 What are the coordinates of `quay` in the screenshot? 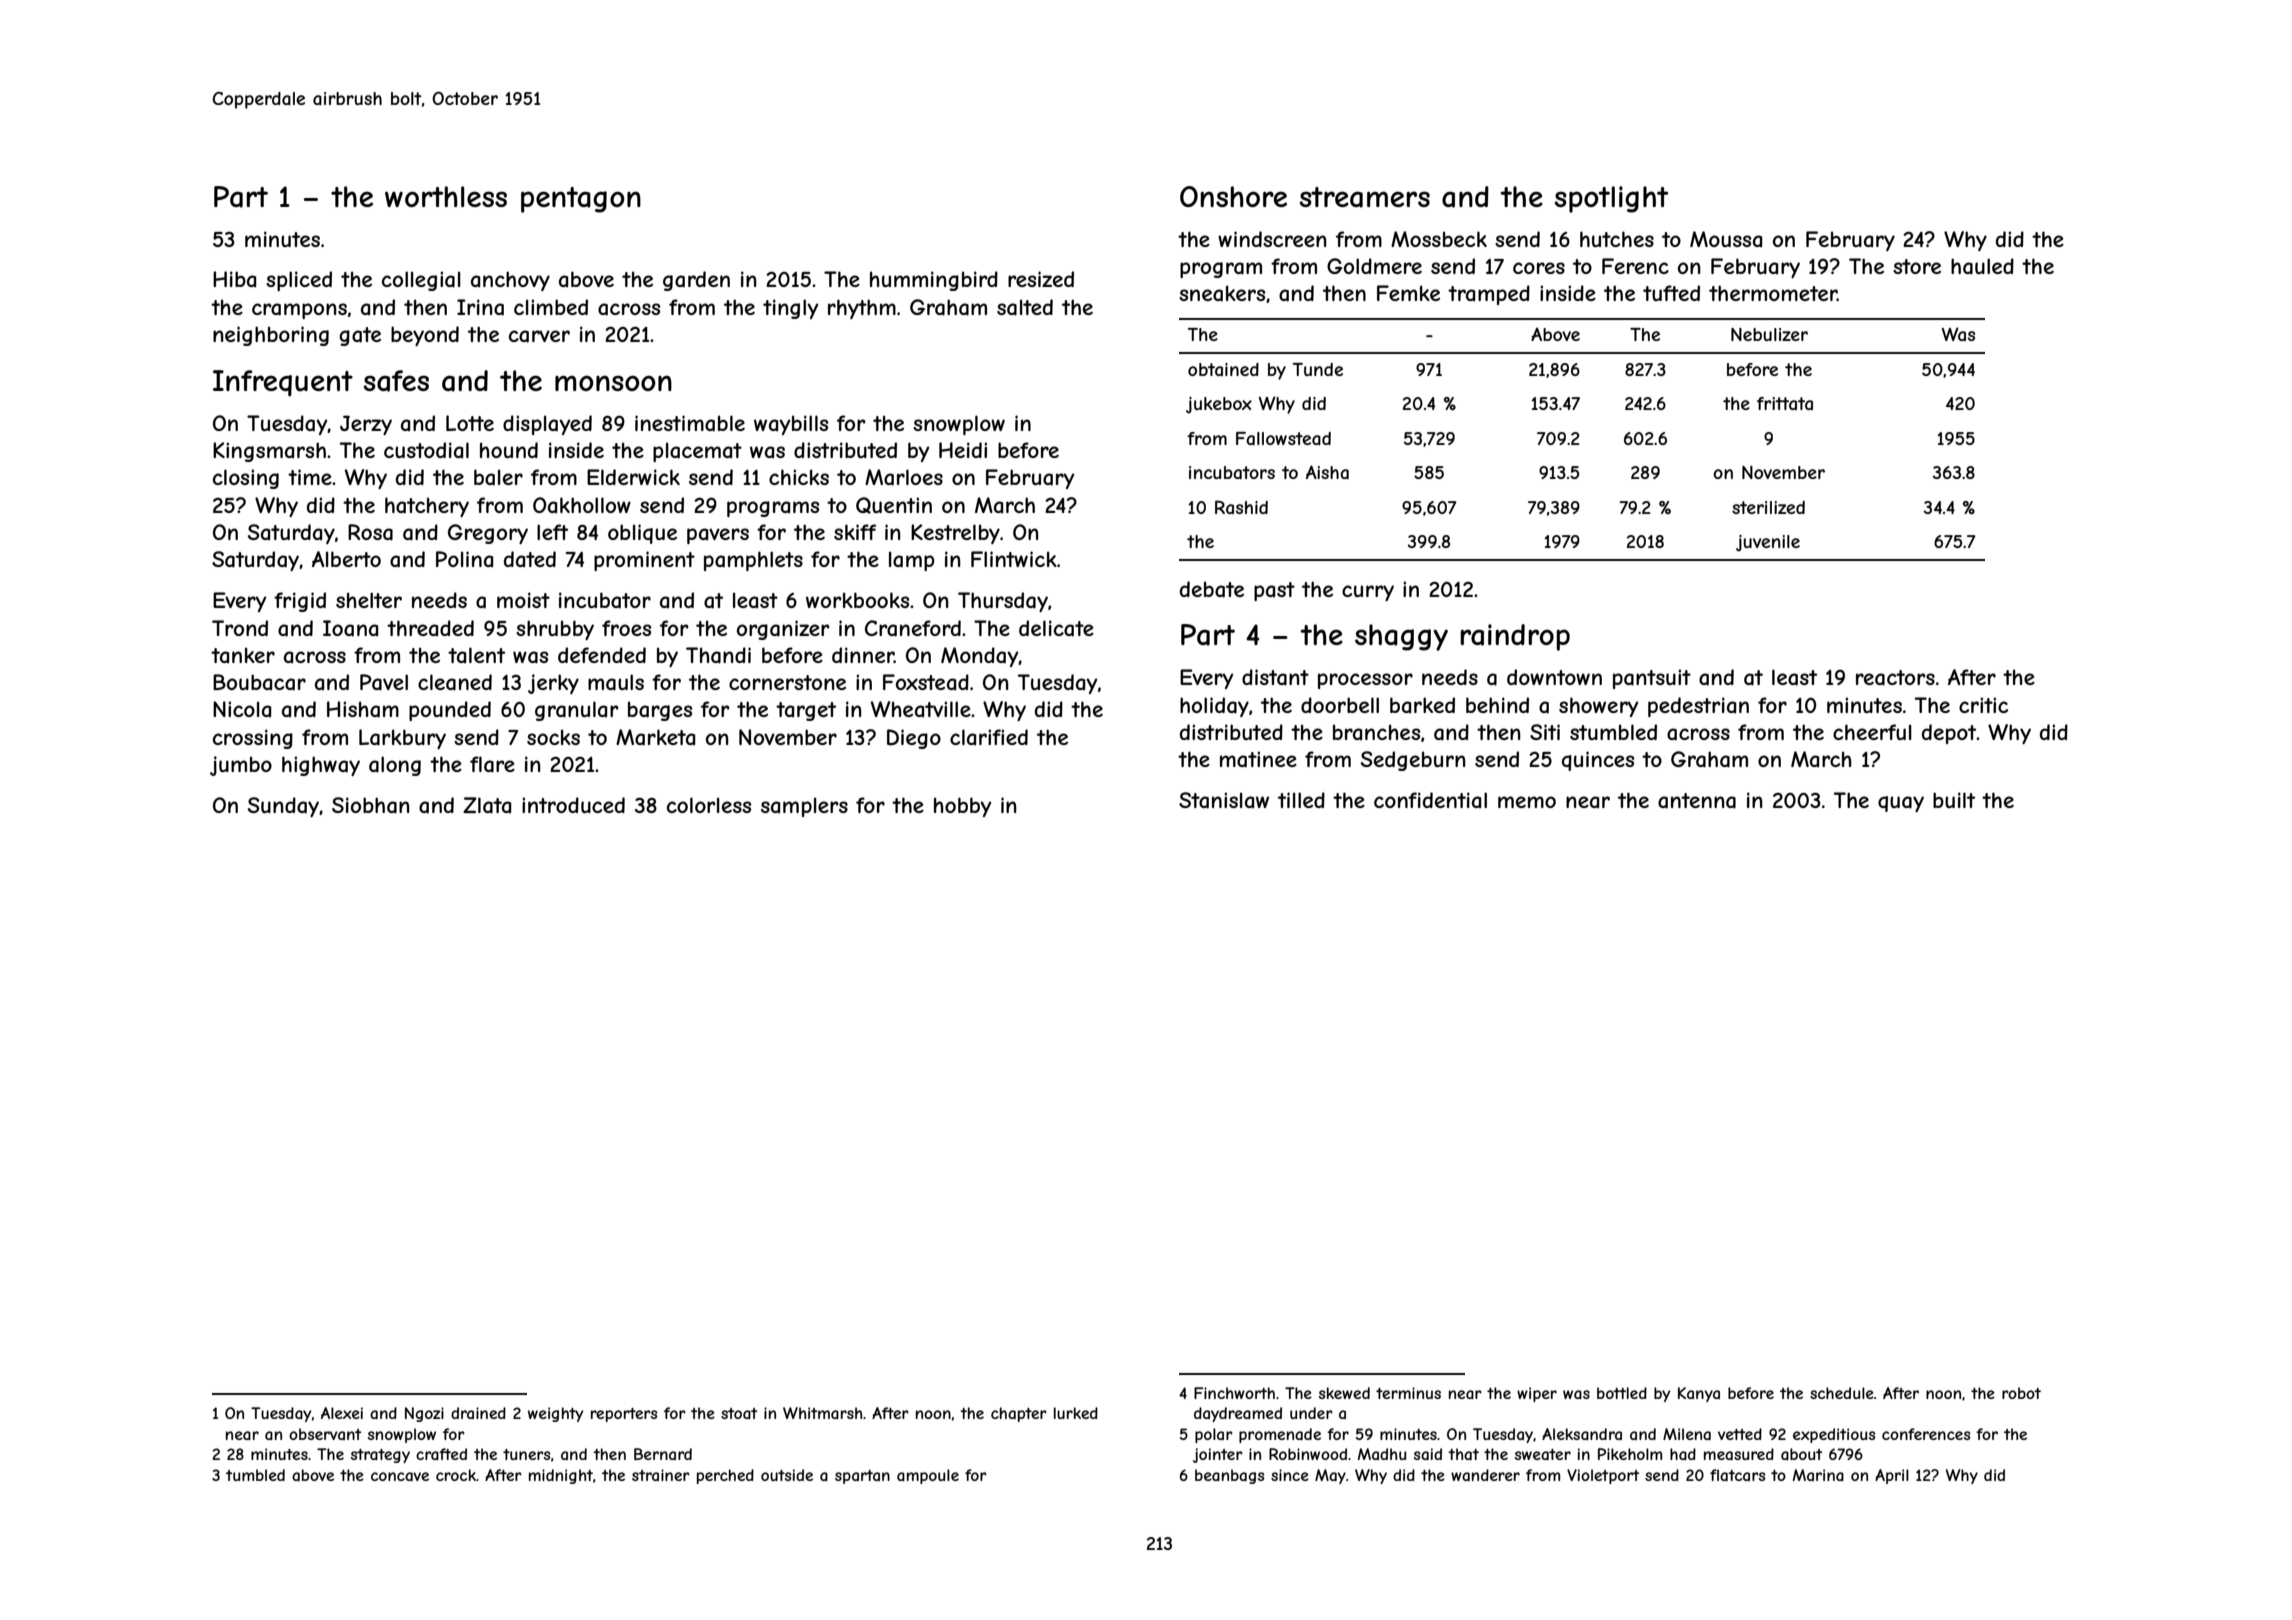 It's located at (1901, 804).
